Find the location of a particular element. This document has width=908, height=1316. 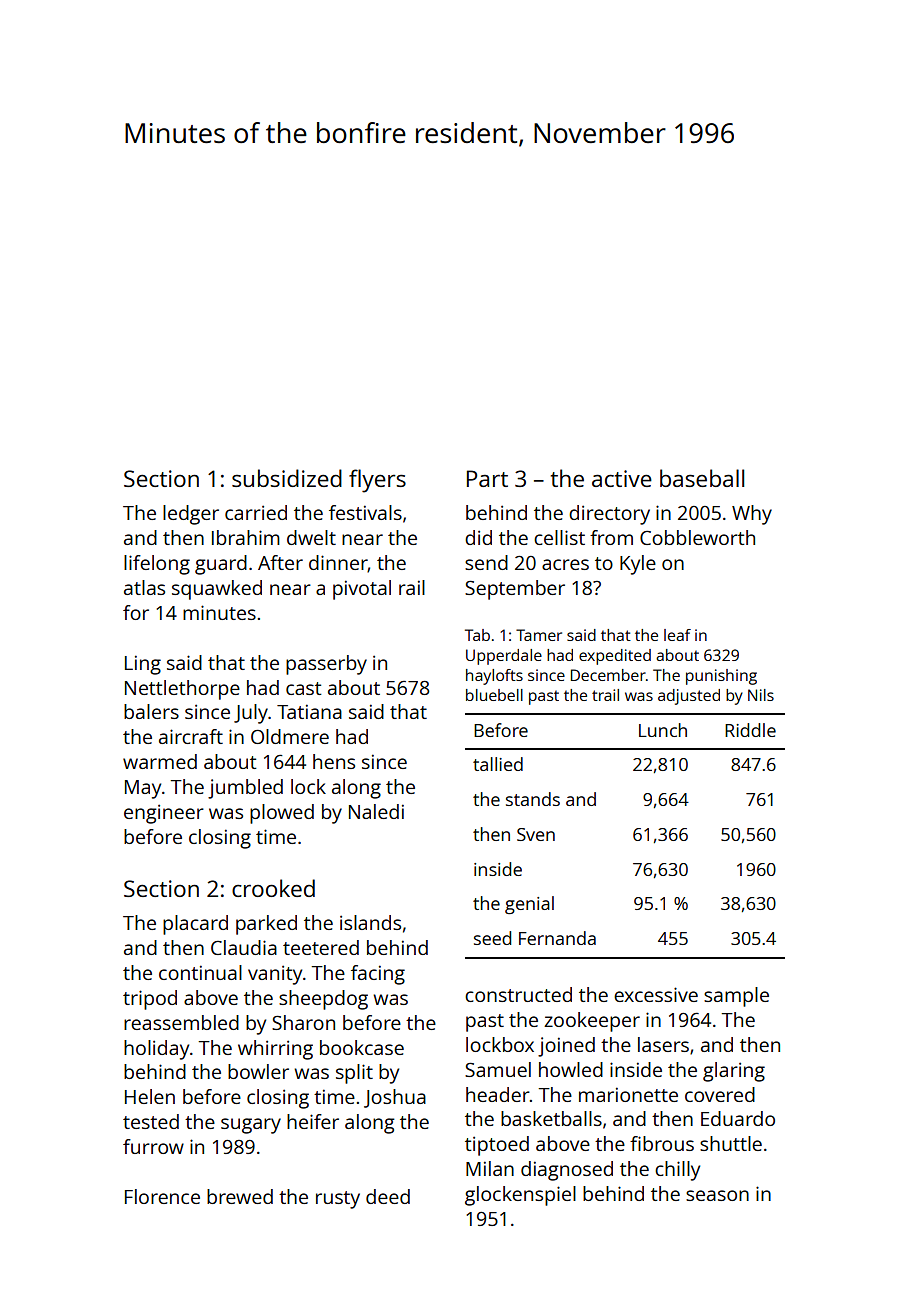

brewed is located at coordinates (240, 1196).
